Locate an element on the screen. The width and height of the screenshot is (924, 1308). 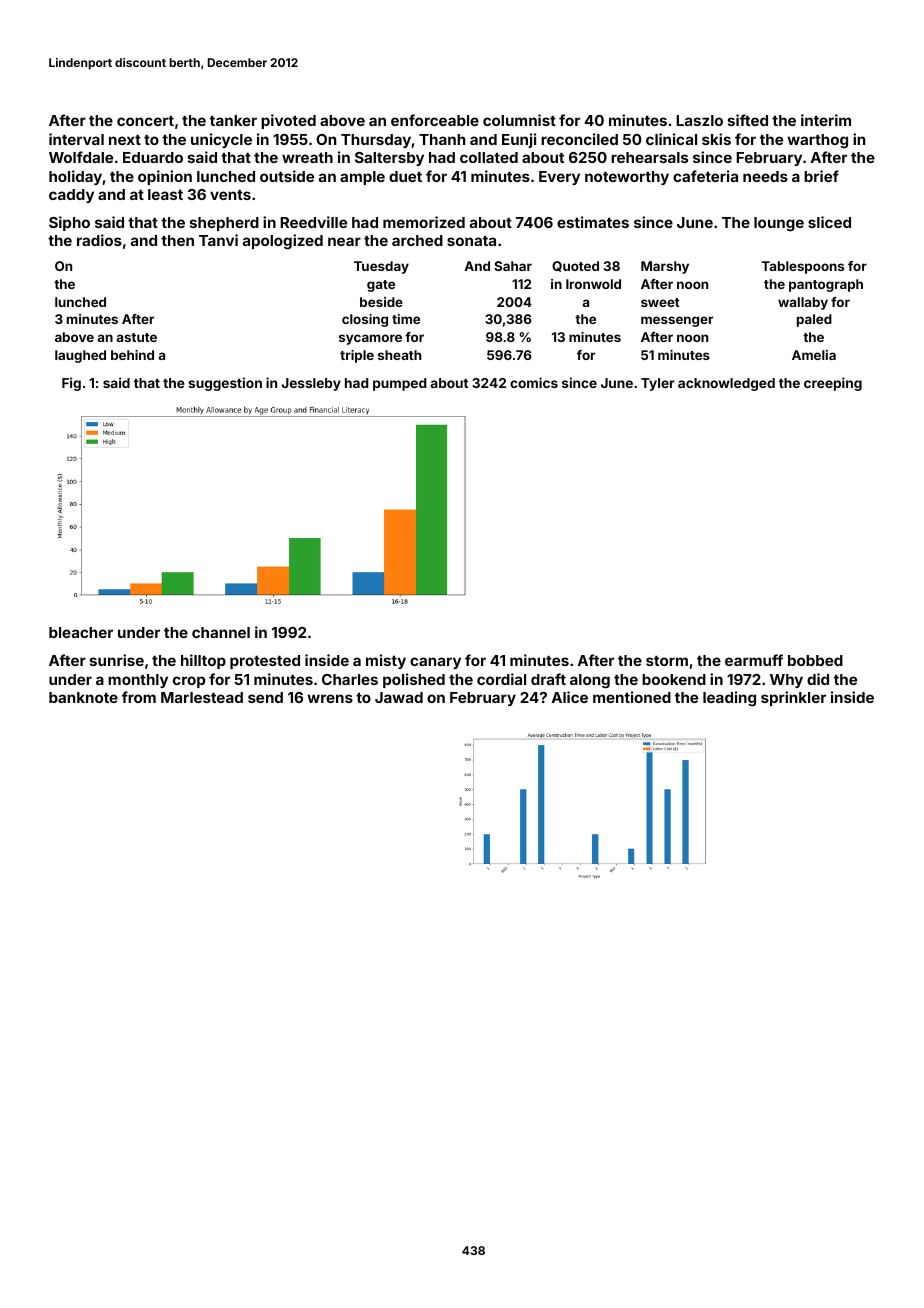
Amelia is located at coordinates (814, 355).
